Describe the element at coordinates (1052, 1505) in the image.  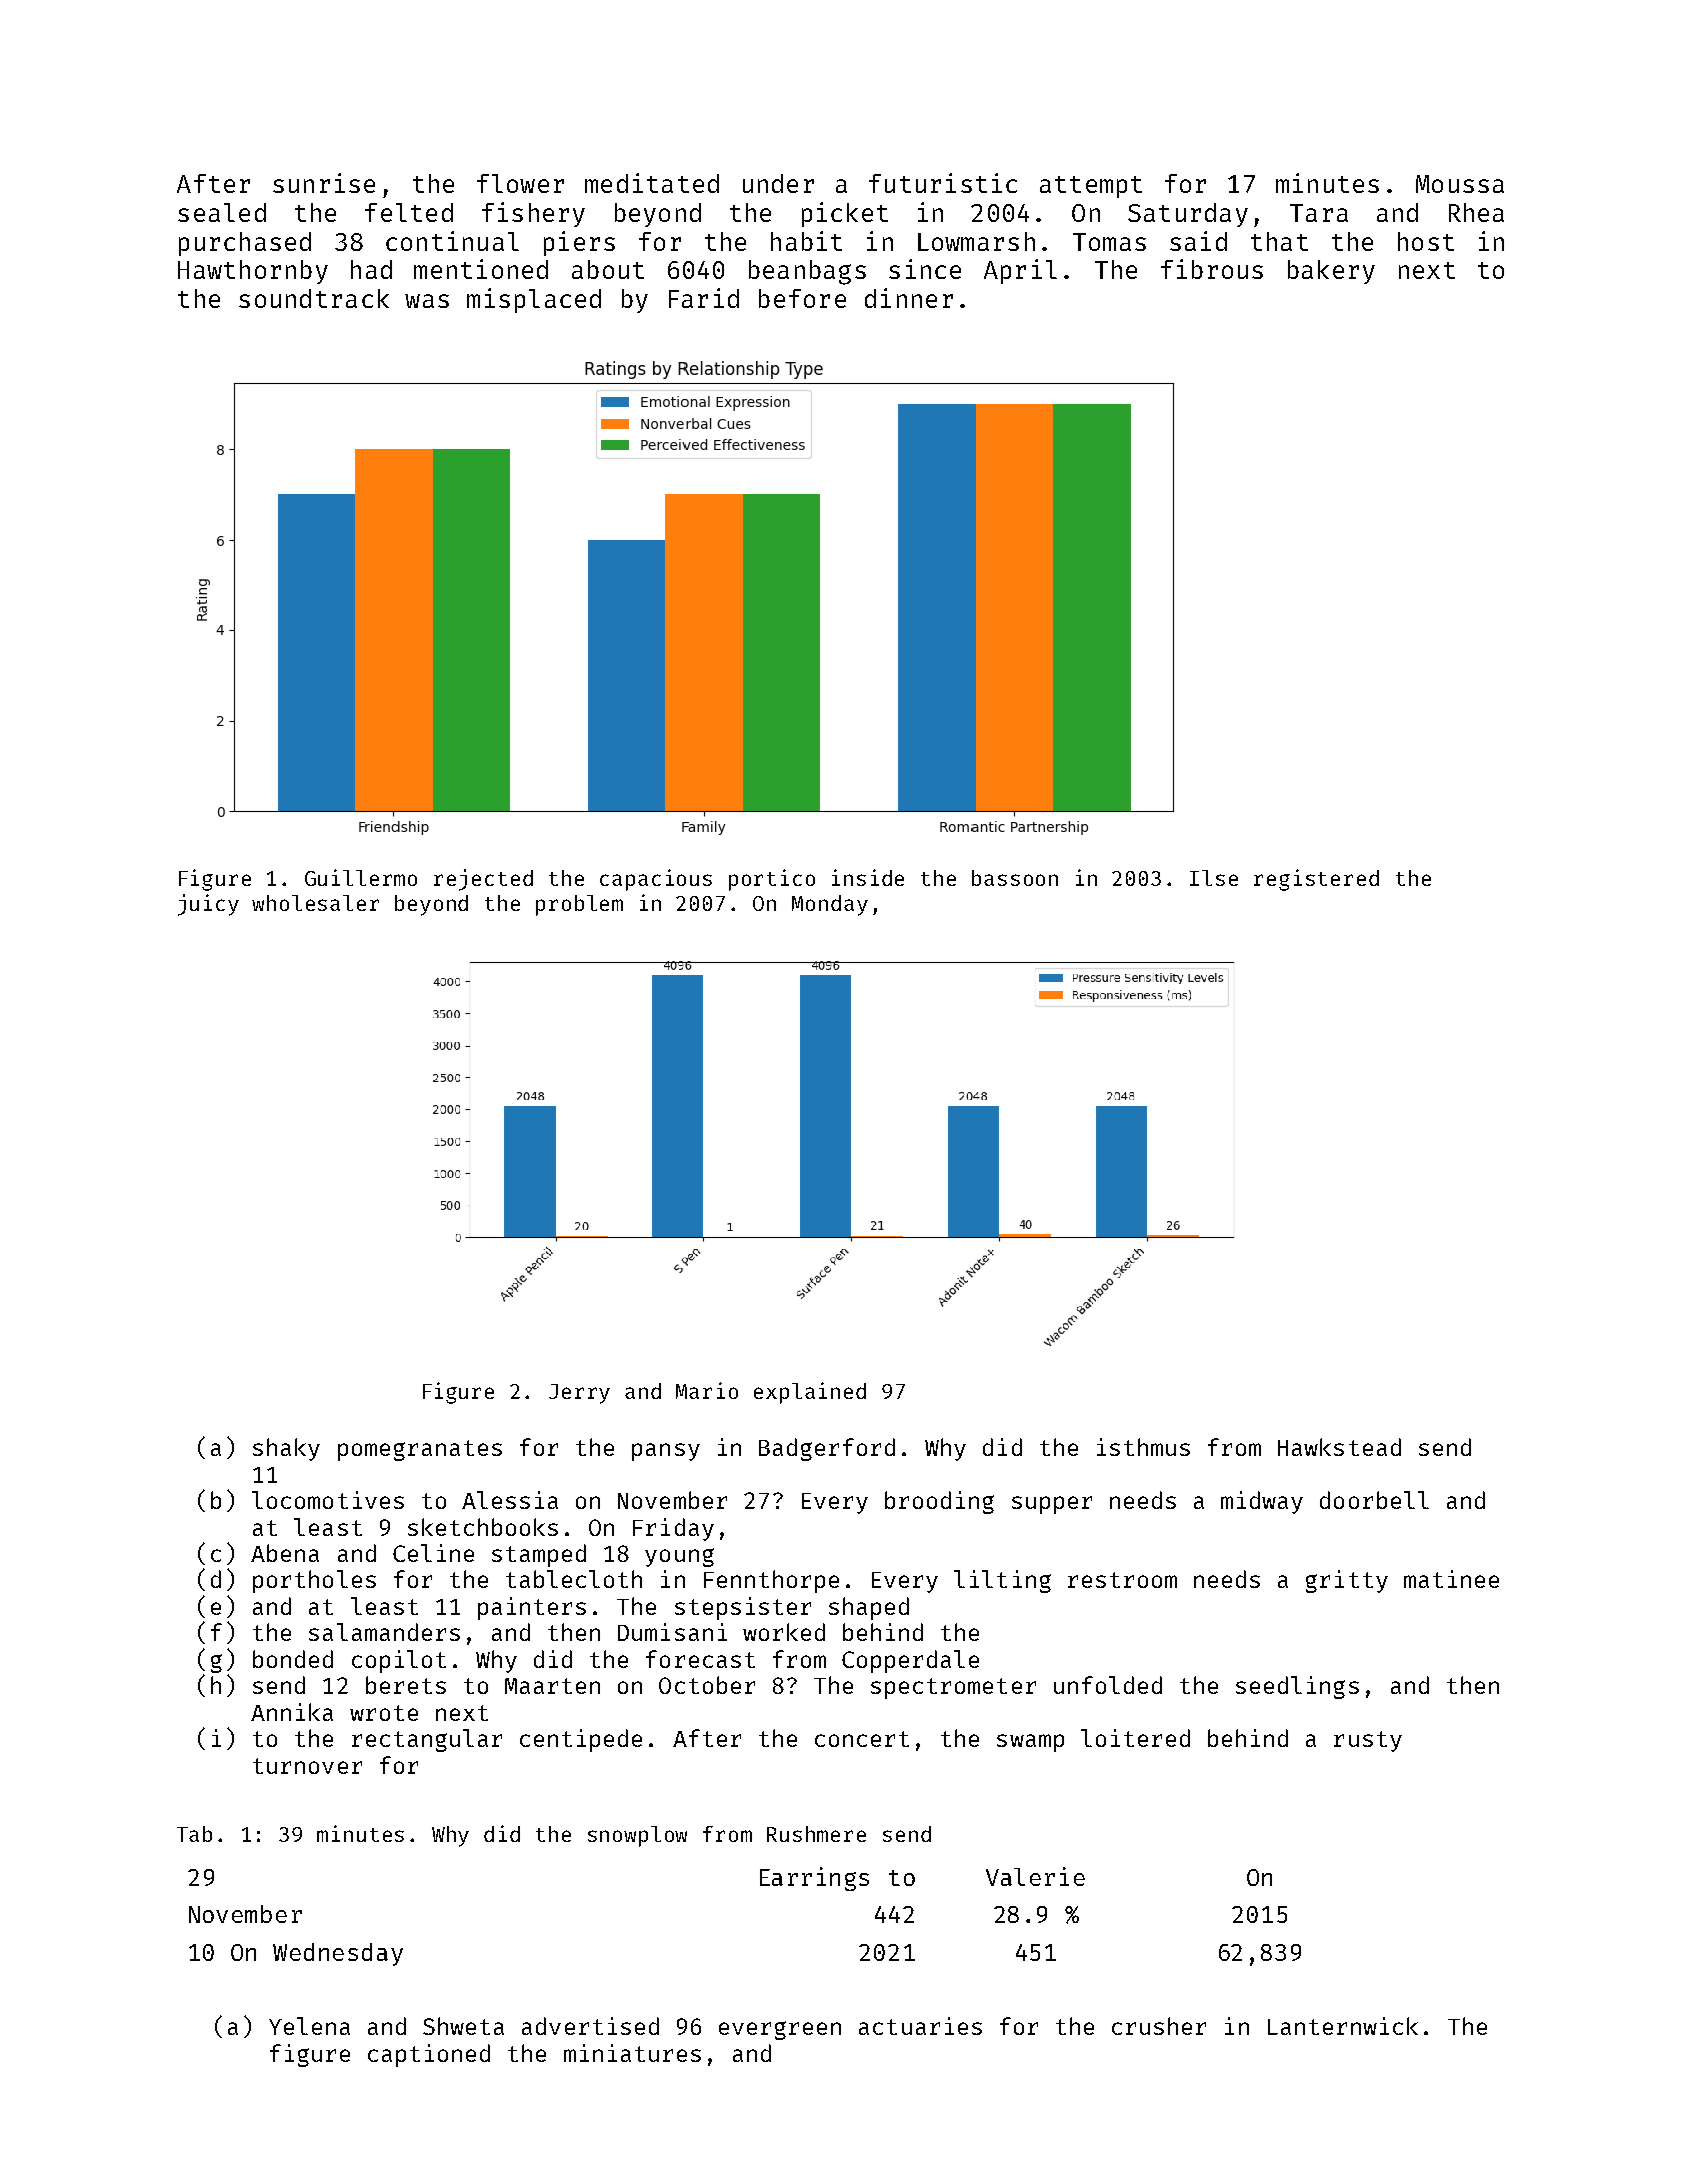
I see `supper` at that location.
